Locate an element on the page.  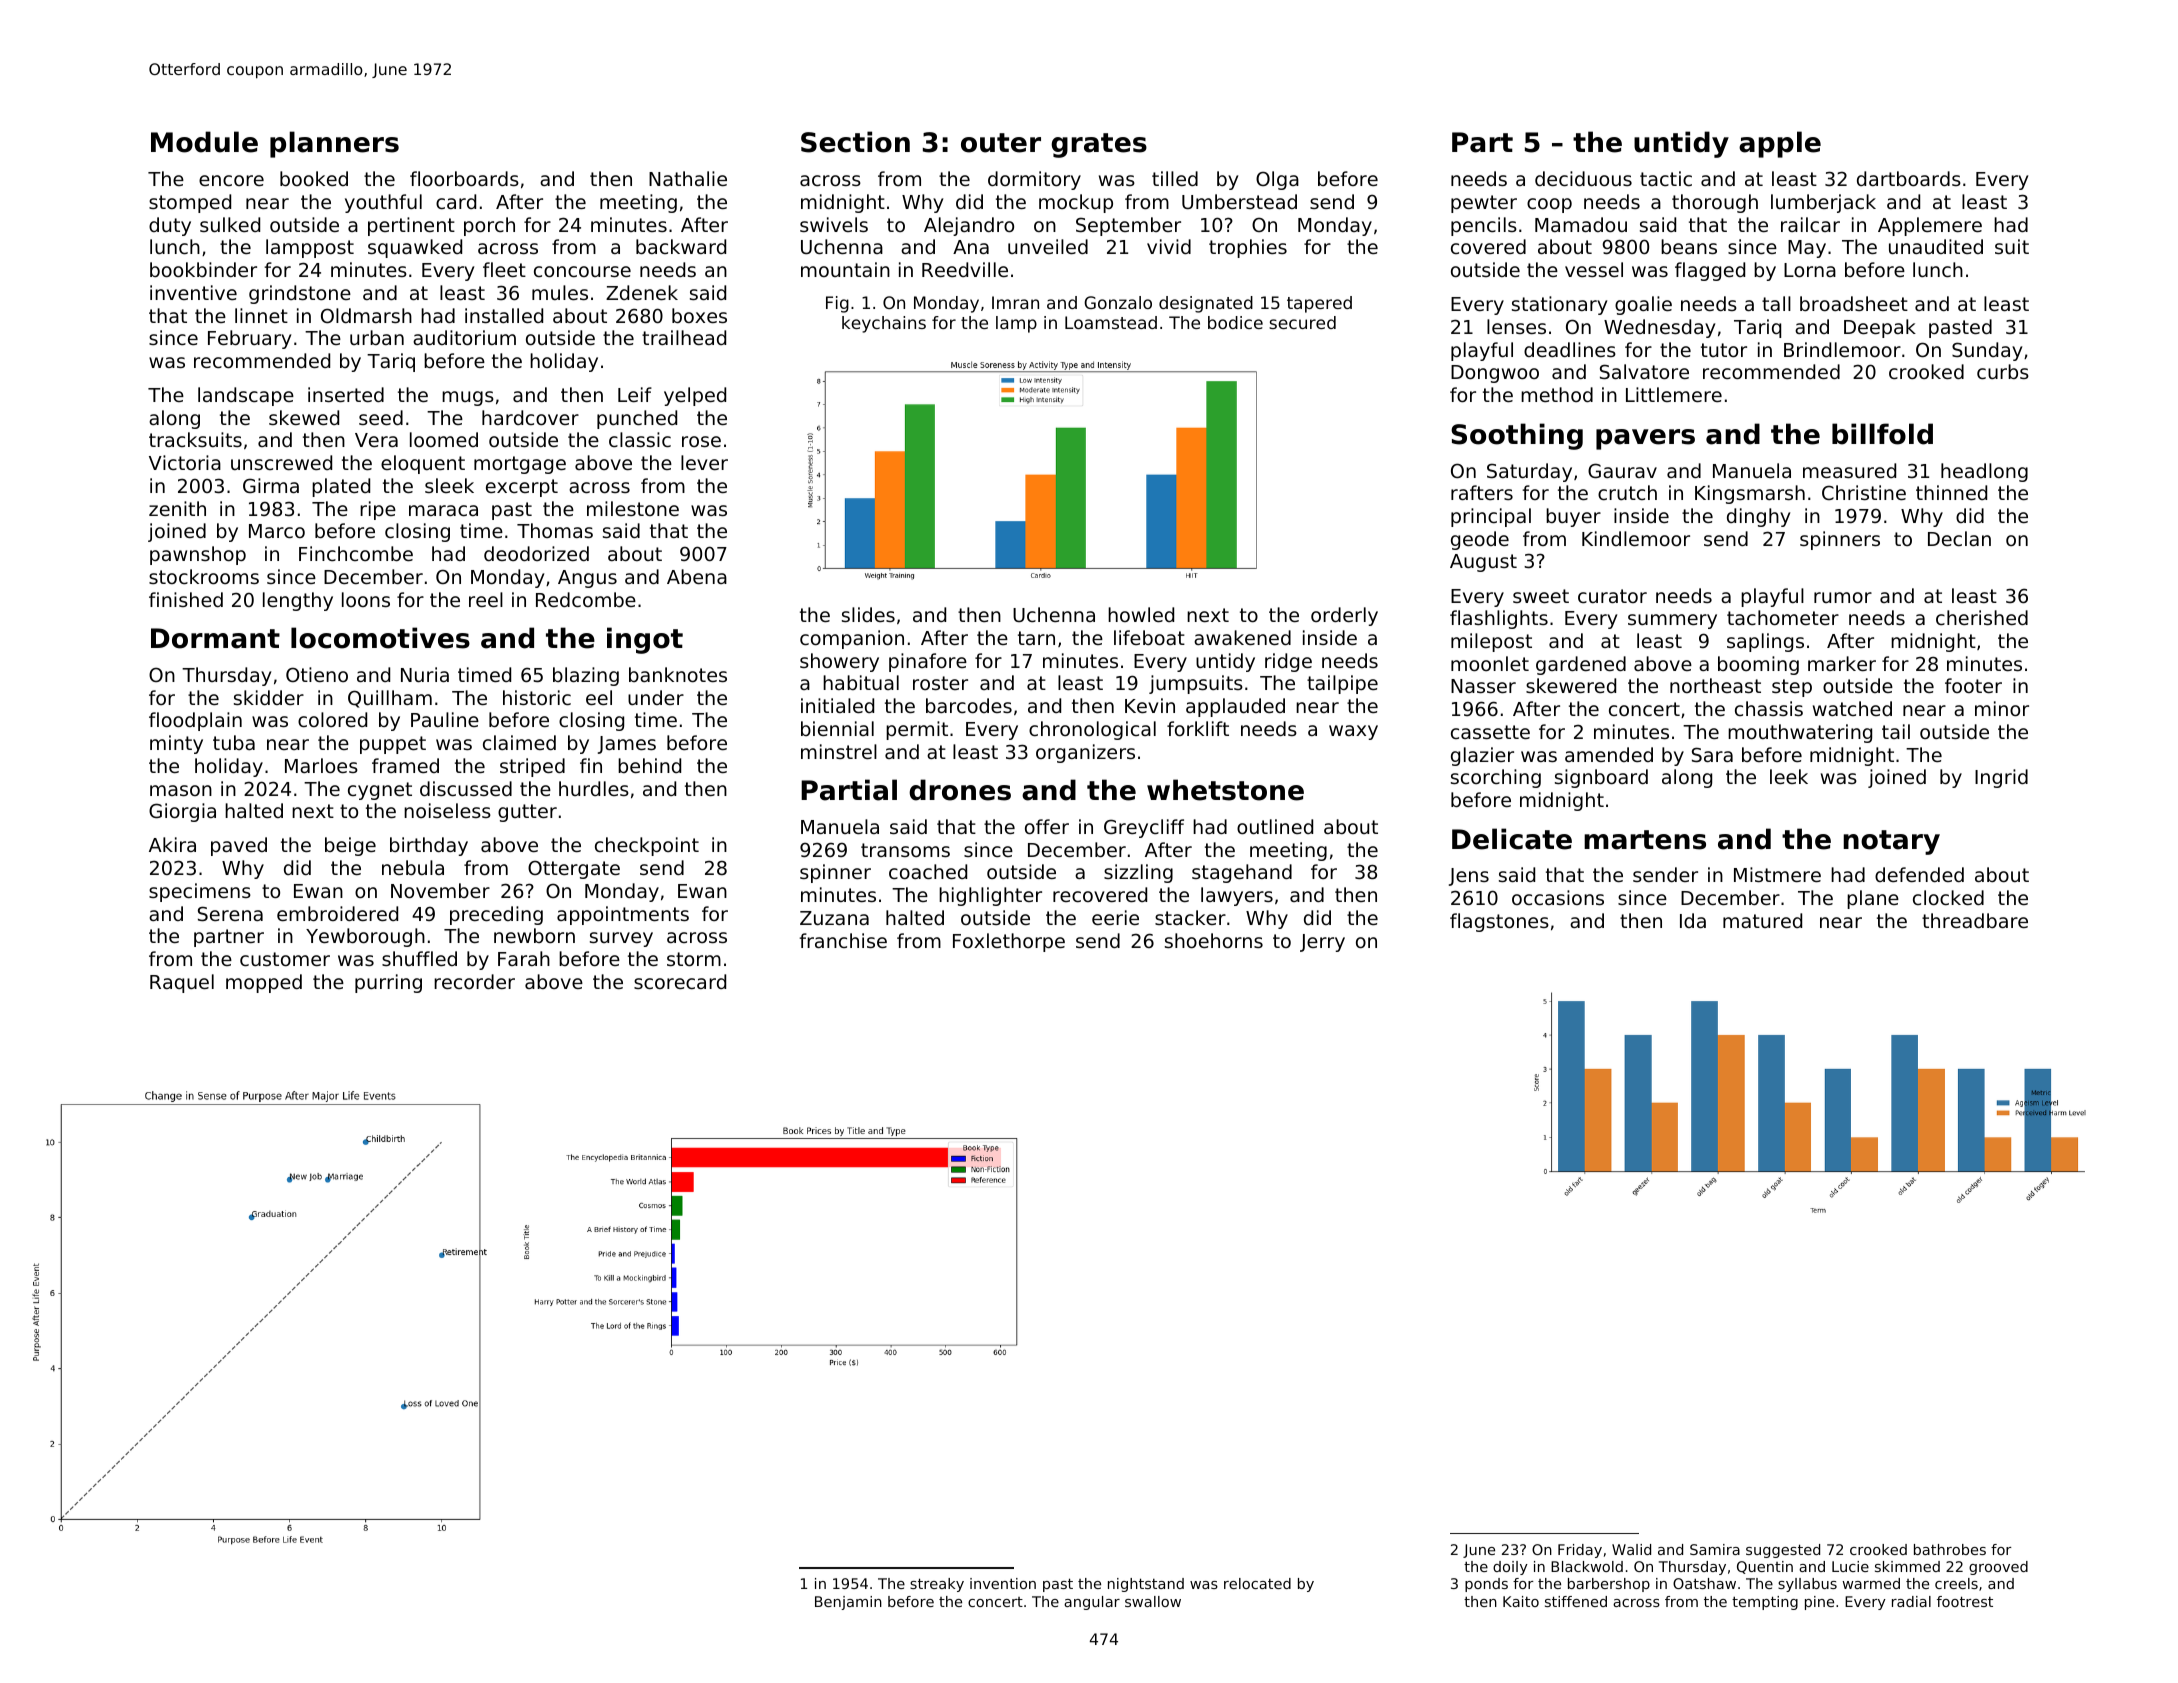
Benjamin is located at coordinates (848, 1603).
